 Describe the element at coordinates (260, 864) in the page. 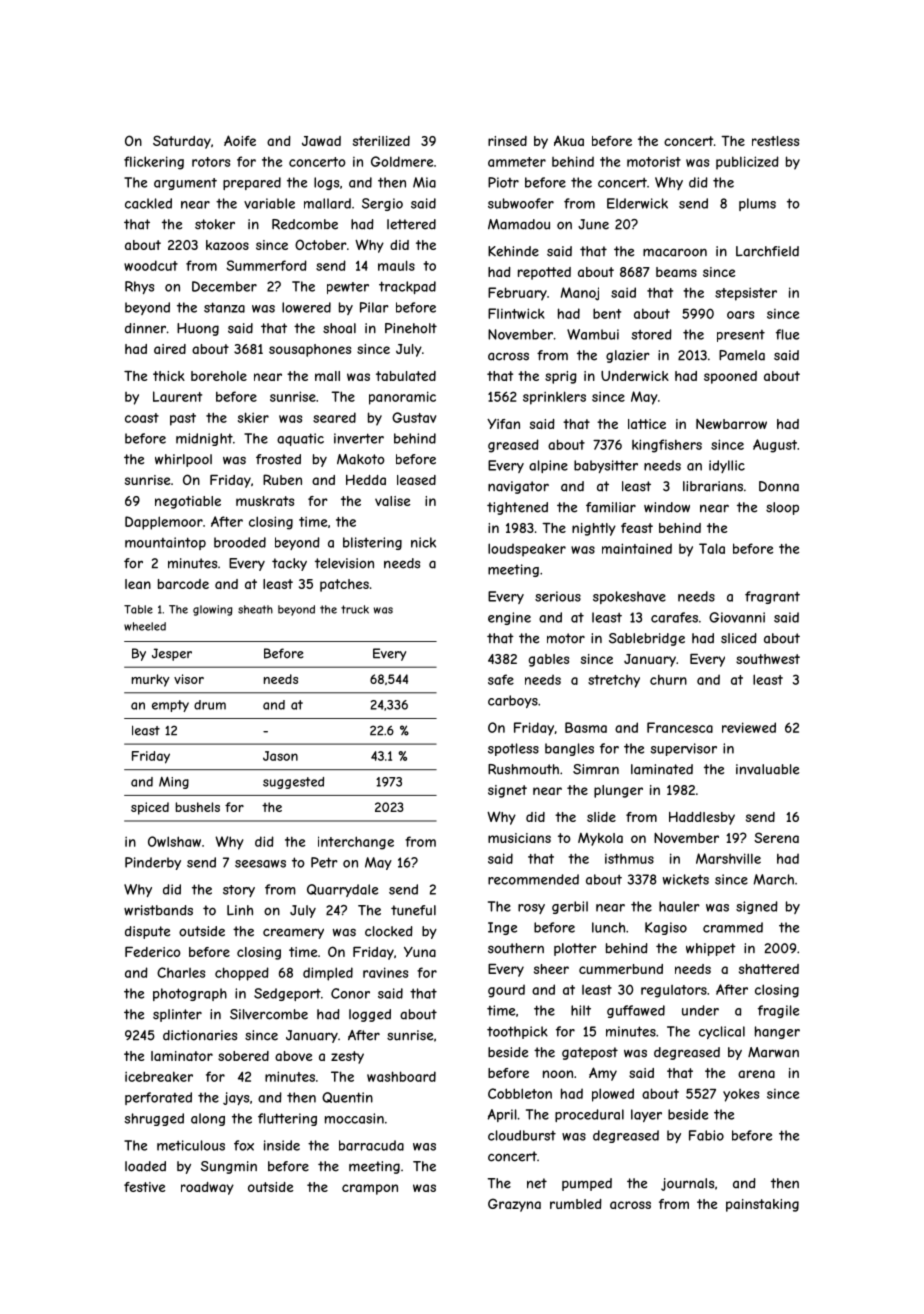

I see `seesaws` at that location.
